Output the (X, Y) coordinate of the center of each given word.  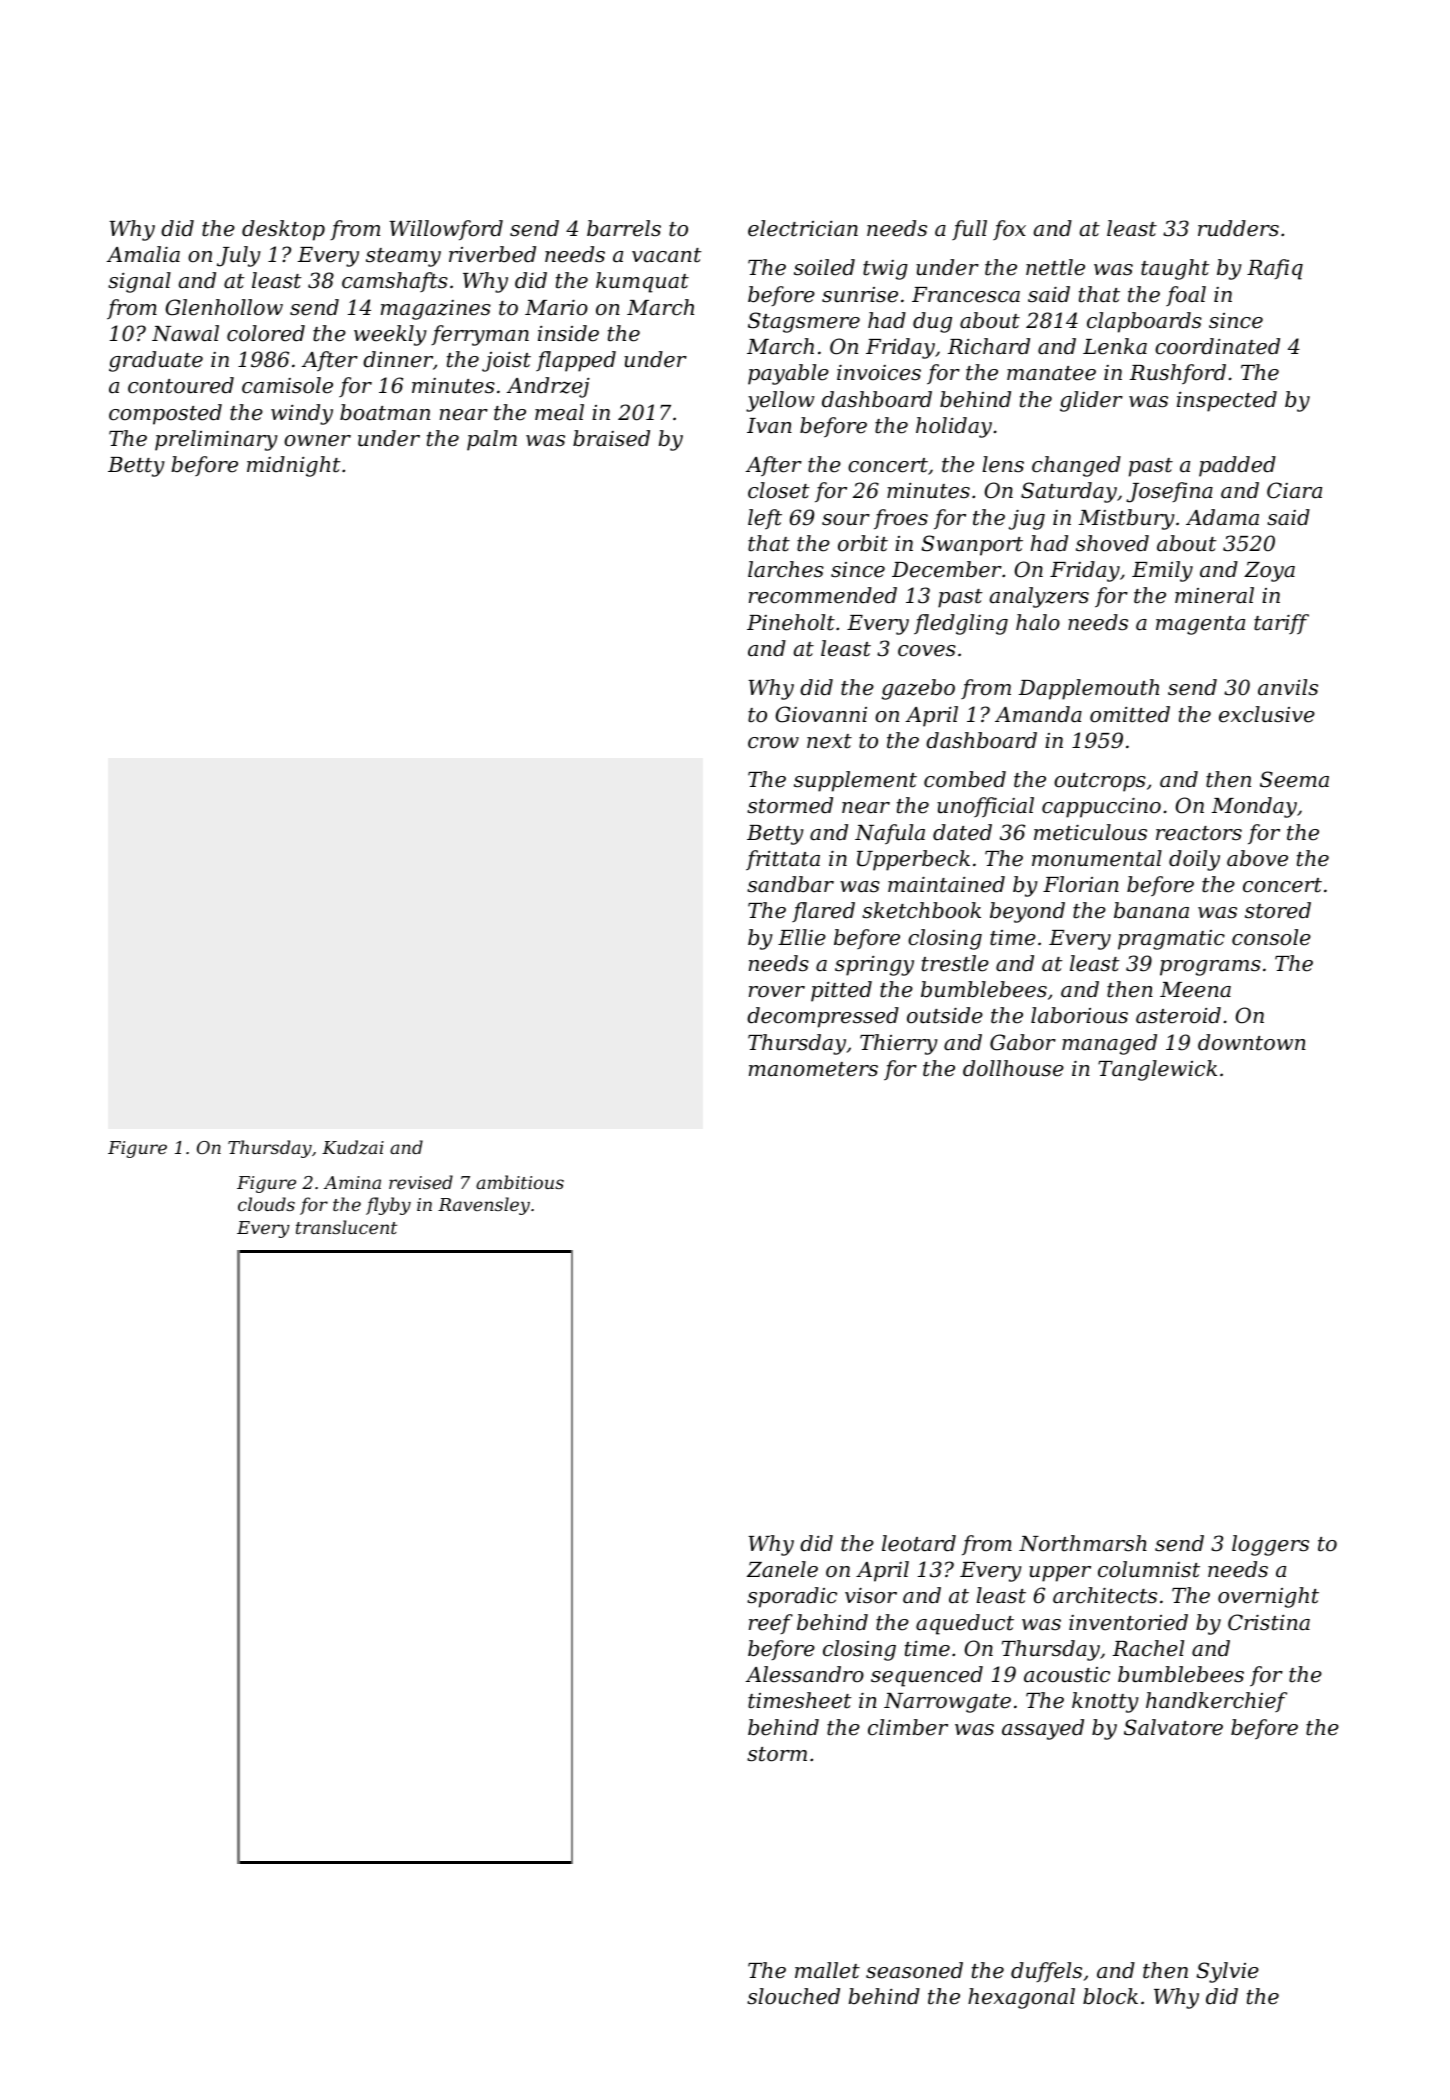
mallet (827, 1970)
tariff (1281, 624)
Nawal (185, 333)
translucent (346, 1227)
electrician (803, 228)
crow (773, 743)
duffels (1046, 1972)
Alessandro (805, 1674)
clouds (266, 1204)
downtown (1252, 1042)
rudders (1238, 228)
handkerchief (1216, 1702)
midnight (294, 466)
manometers (813, 1069)
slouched (793, 1996)
